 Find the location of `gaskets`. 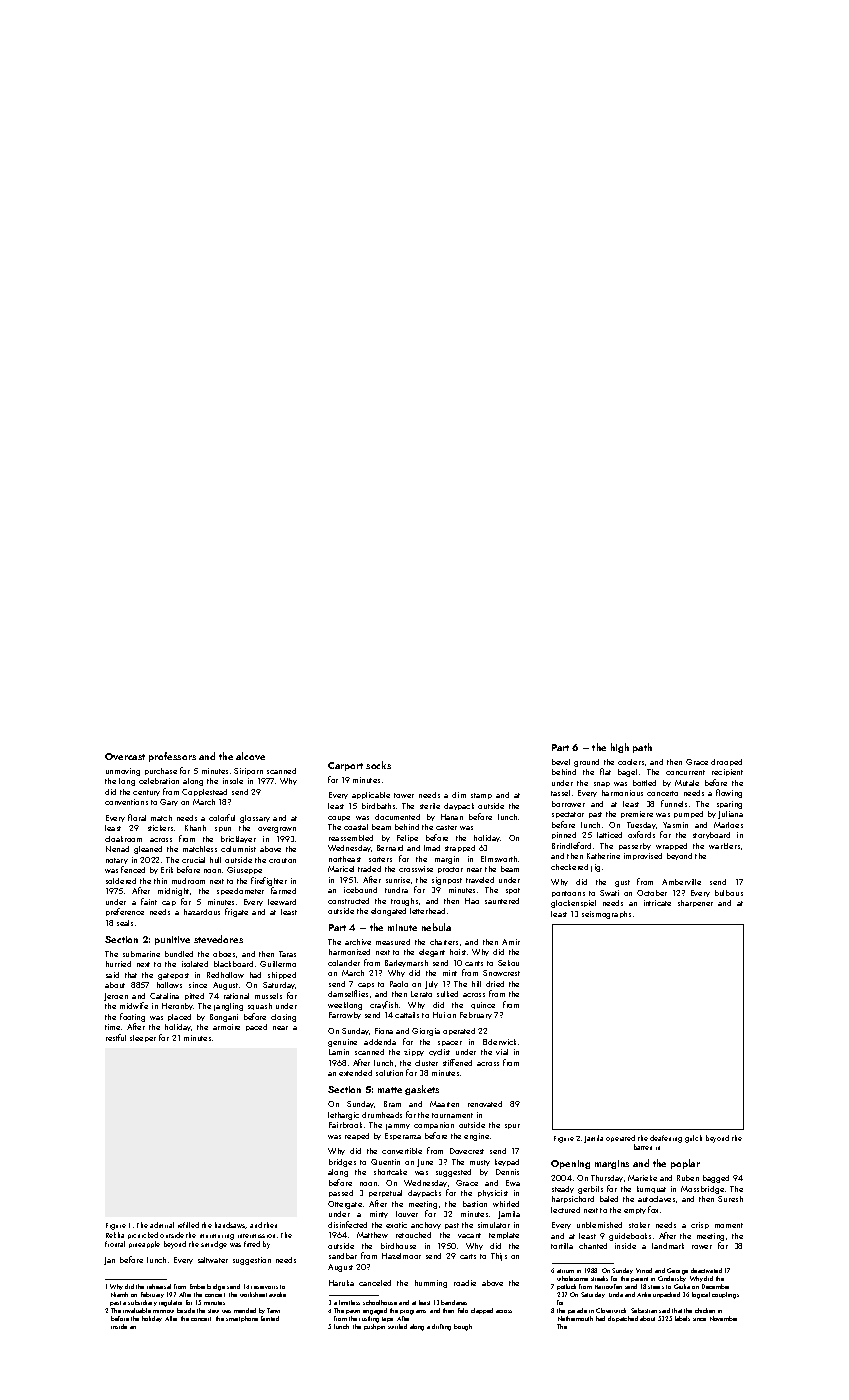

gaskets is located at coordinates (422, 1090).
